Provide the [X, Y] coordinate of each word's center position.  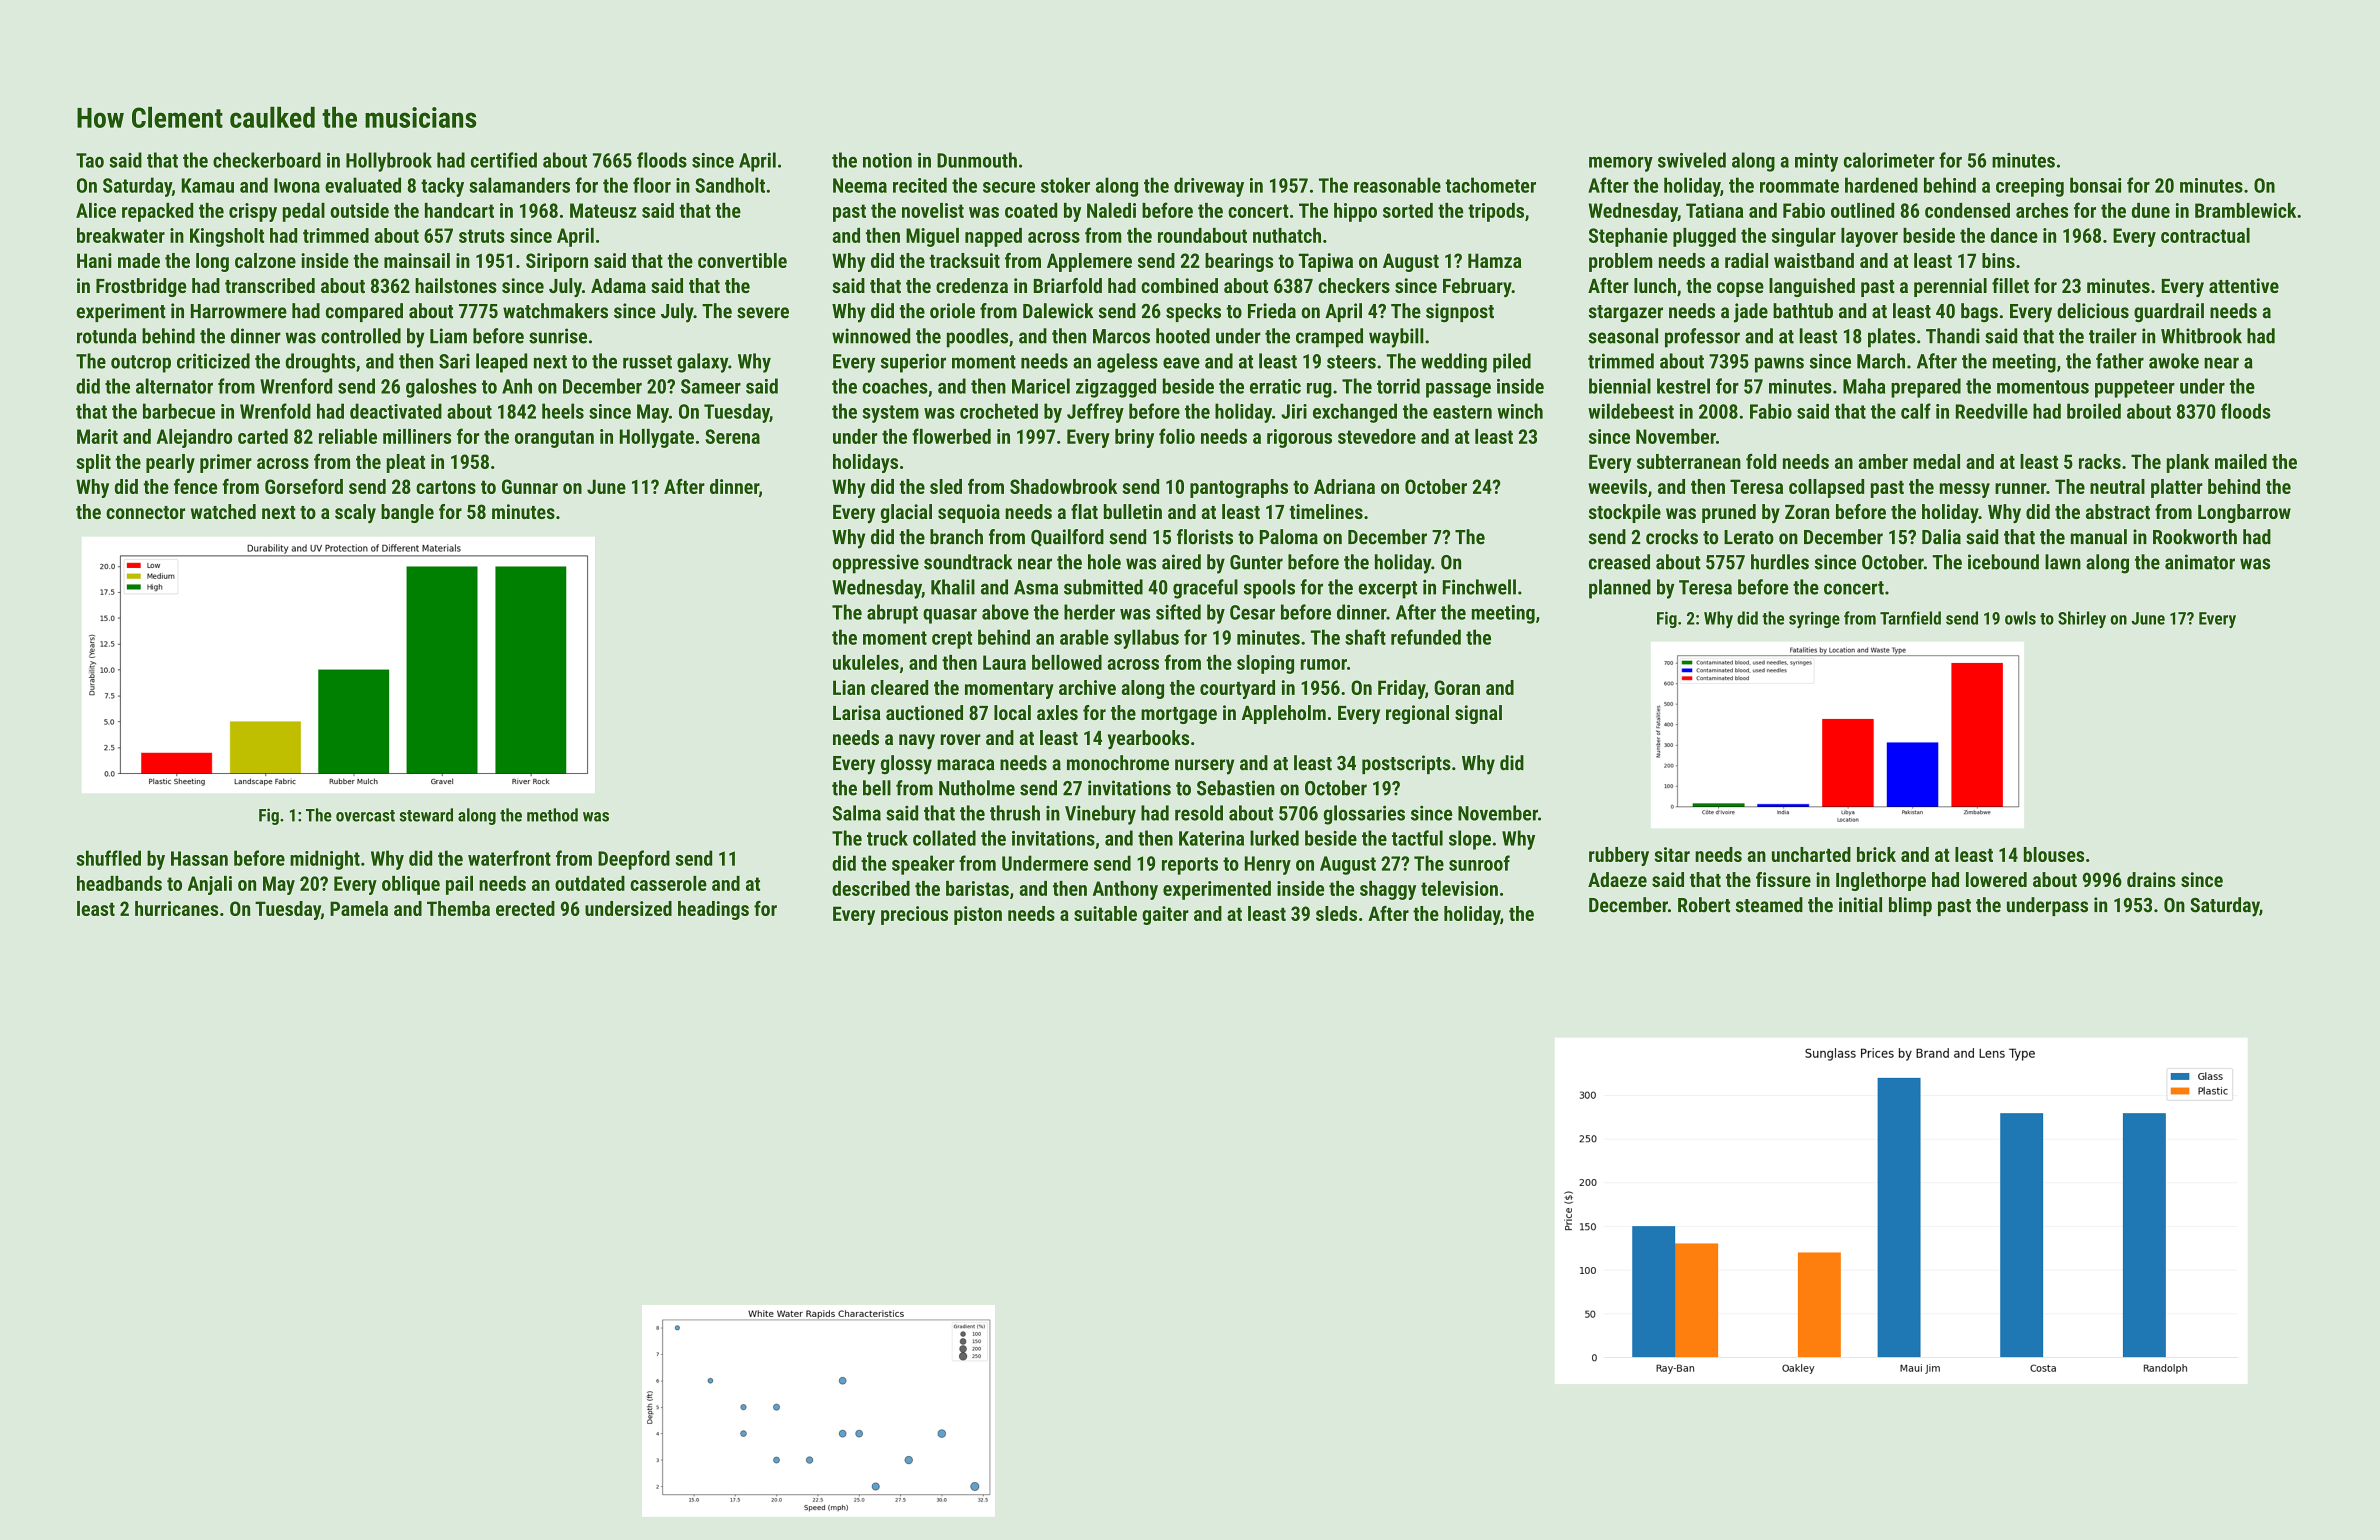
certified [504, 160]
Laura [1004, 662]
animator [2200, 562]
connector [145, 512]
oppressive [875, 564]
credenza [972, 285]
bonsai [2095, 185]
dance [2014, 235]
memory [1621, 164]
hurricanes [176, 908]
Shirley [2082, 619]
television [1459, 888]
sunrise [558, 336]
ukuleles [866, 662]
